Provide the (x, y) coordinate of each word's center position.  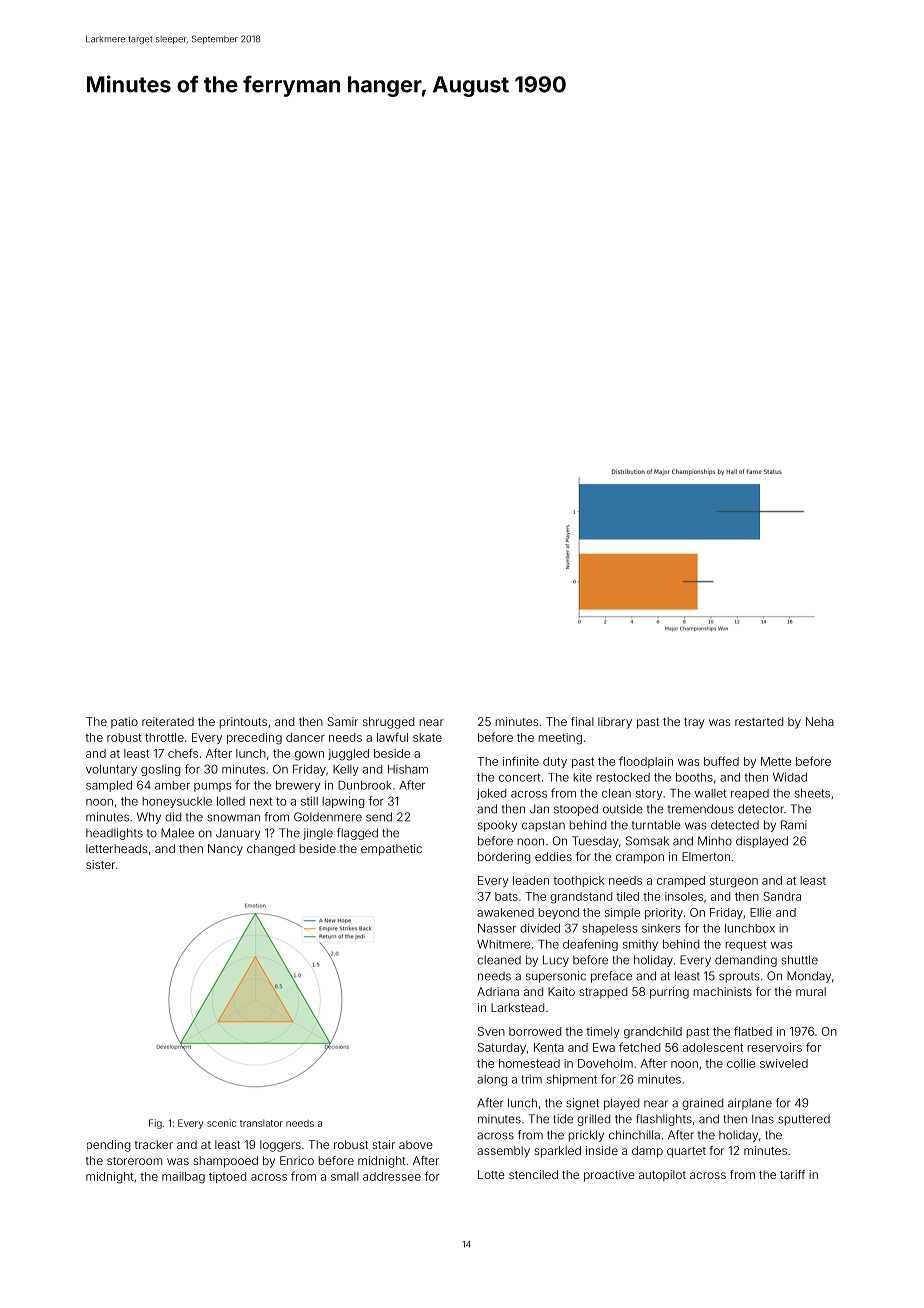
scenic (221, 1123)
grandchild (653, 1033)
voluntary (111, 770)
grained (702, 1104)
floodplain (646, 762)
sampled (109, 786)
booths (694, 777)
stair (383, 1144)
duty (555, 762)
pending (109, 1146)
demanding (746, 961)
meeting (560, 739)
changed (271, 850)
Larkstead (517, 1007)
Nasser (497, 928)
